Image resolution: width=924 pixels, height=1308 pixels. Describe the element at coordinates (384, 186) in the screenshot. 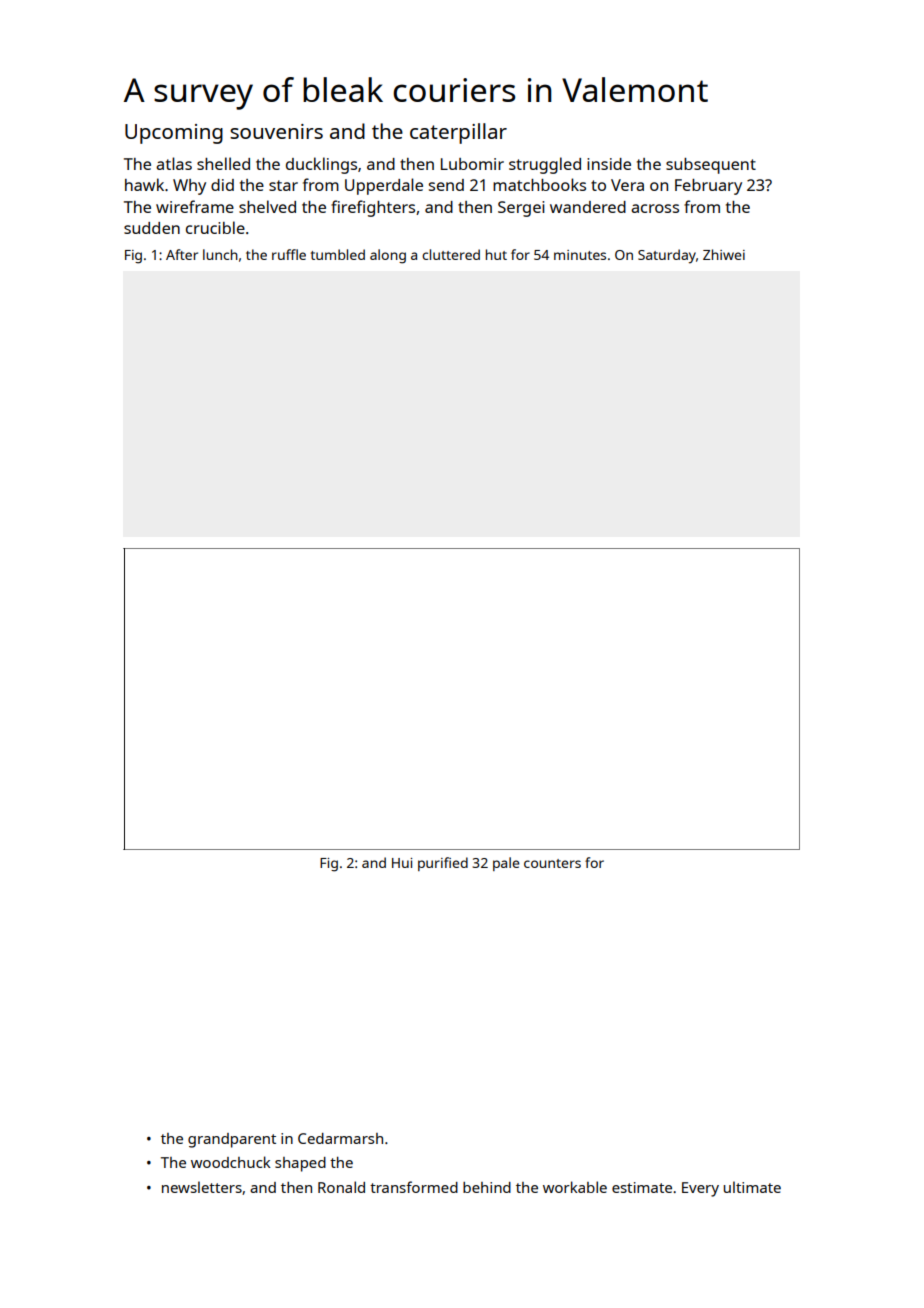

I see `Upperdale` at that location.
